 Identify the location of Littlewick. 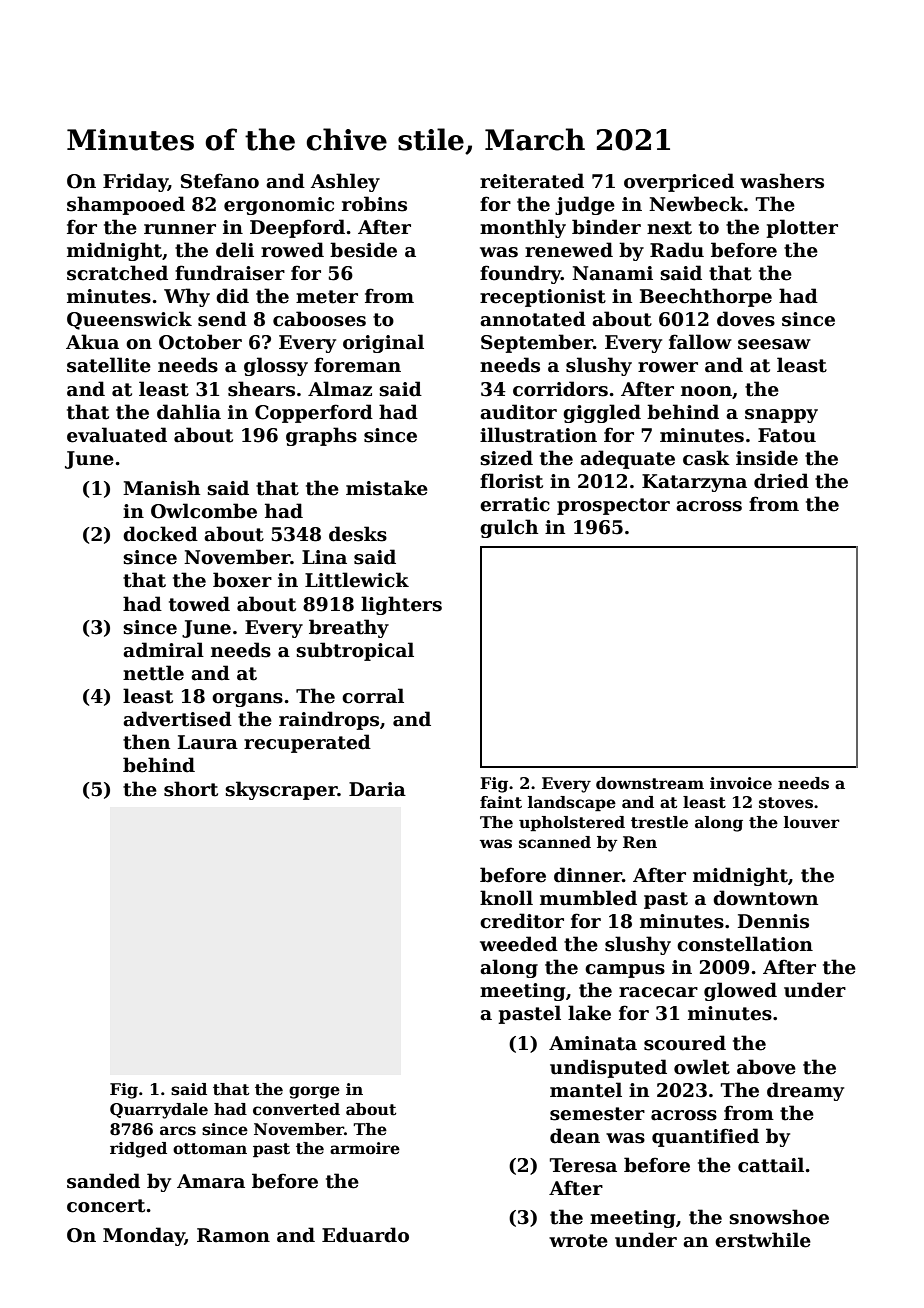
(357, 580).
